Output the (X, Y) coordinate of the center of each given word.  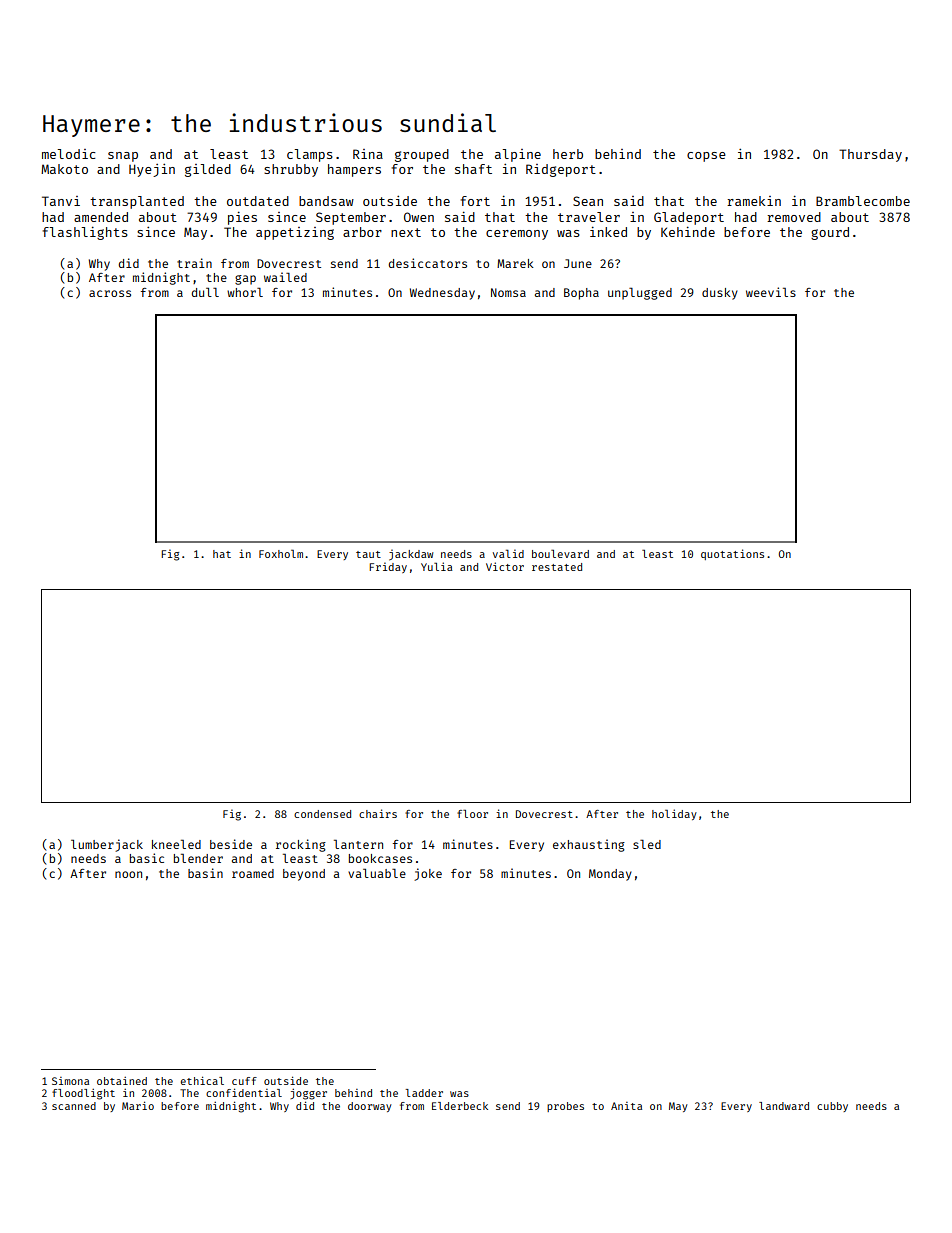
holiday (674, 814)
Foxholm (281, 553)
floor (472, 813)
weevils (771, 292)
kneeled (176, 844)
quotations (732, 554)
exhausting (589, 845)
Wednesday (442, 294)
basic (147, 858)
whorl (245, 292)
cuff (244, 1081)
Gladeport (689, 218)
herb (568, 154)
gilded (208, 170)
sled (647, 844)
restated (557, 567)
